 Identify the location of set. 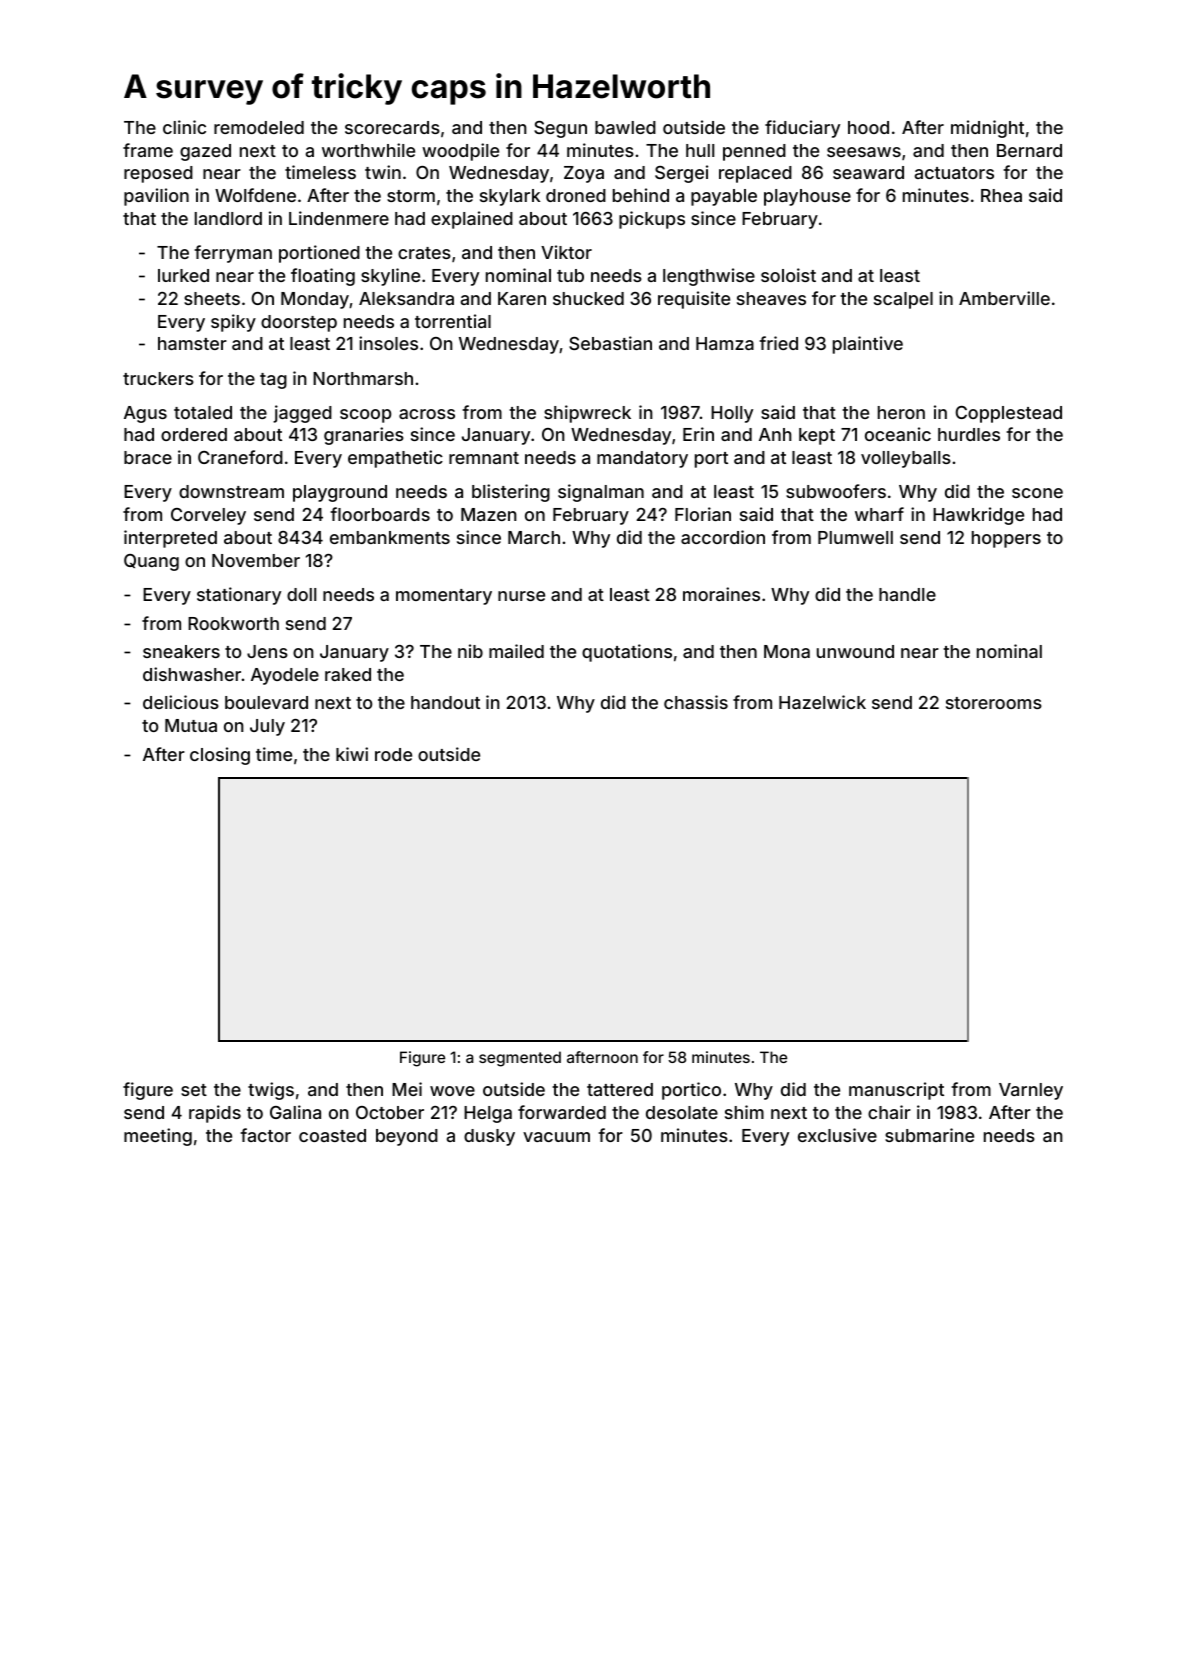
(194, 1090).
